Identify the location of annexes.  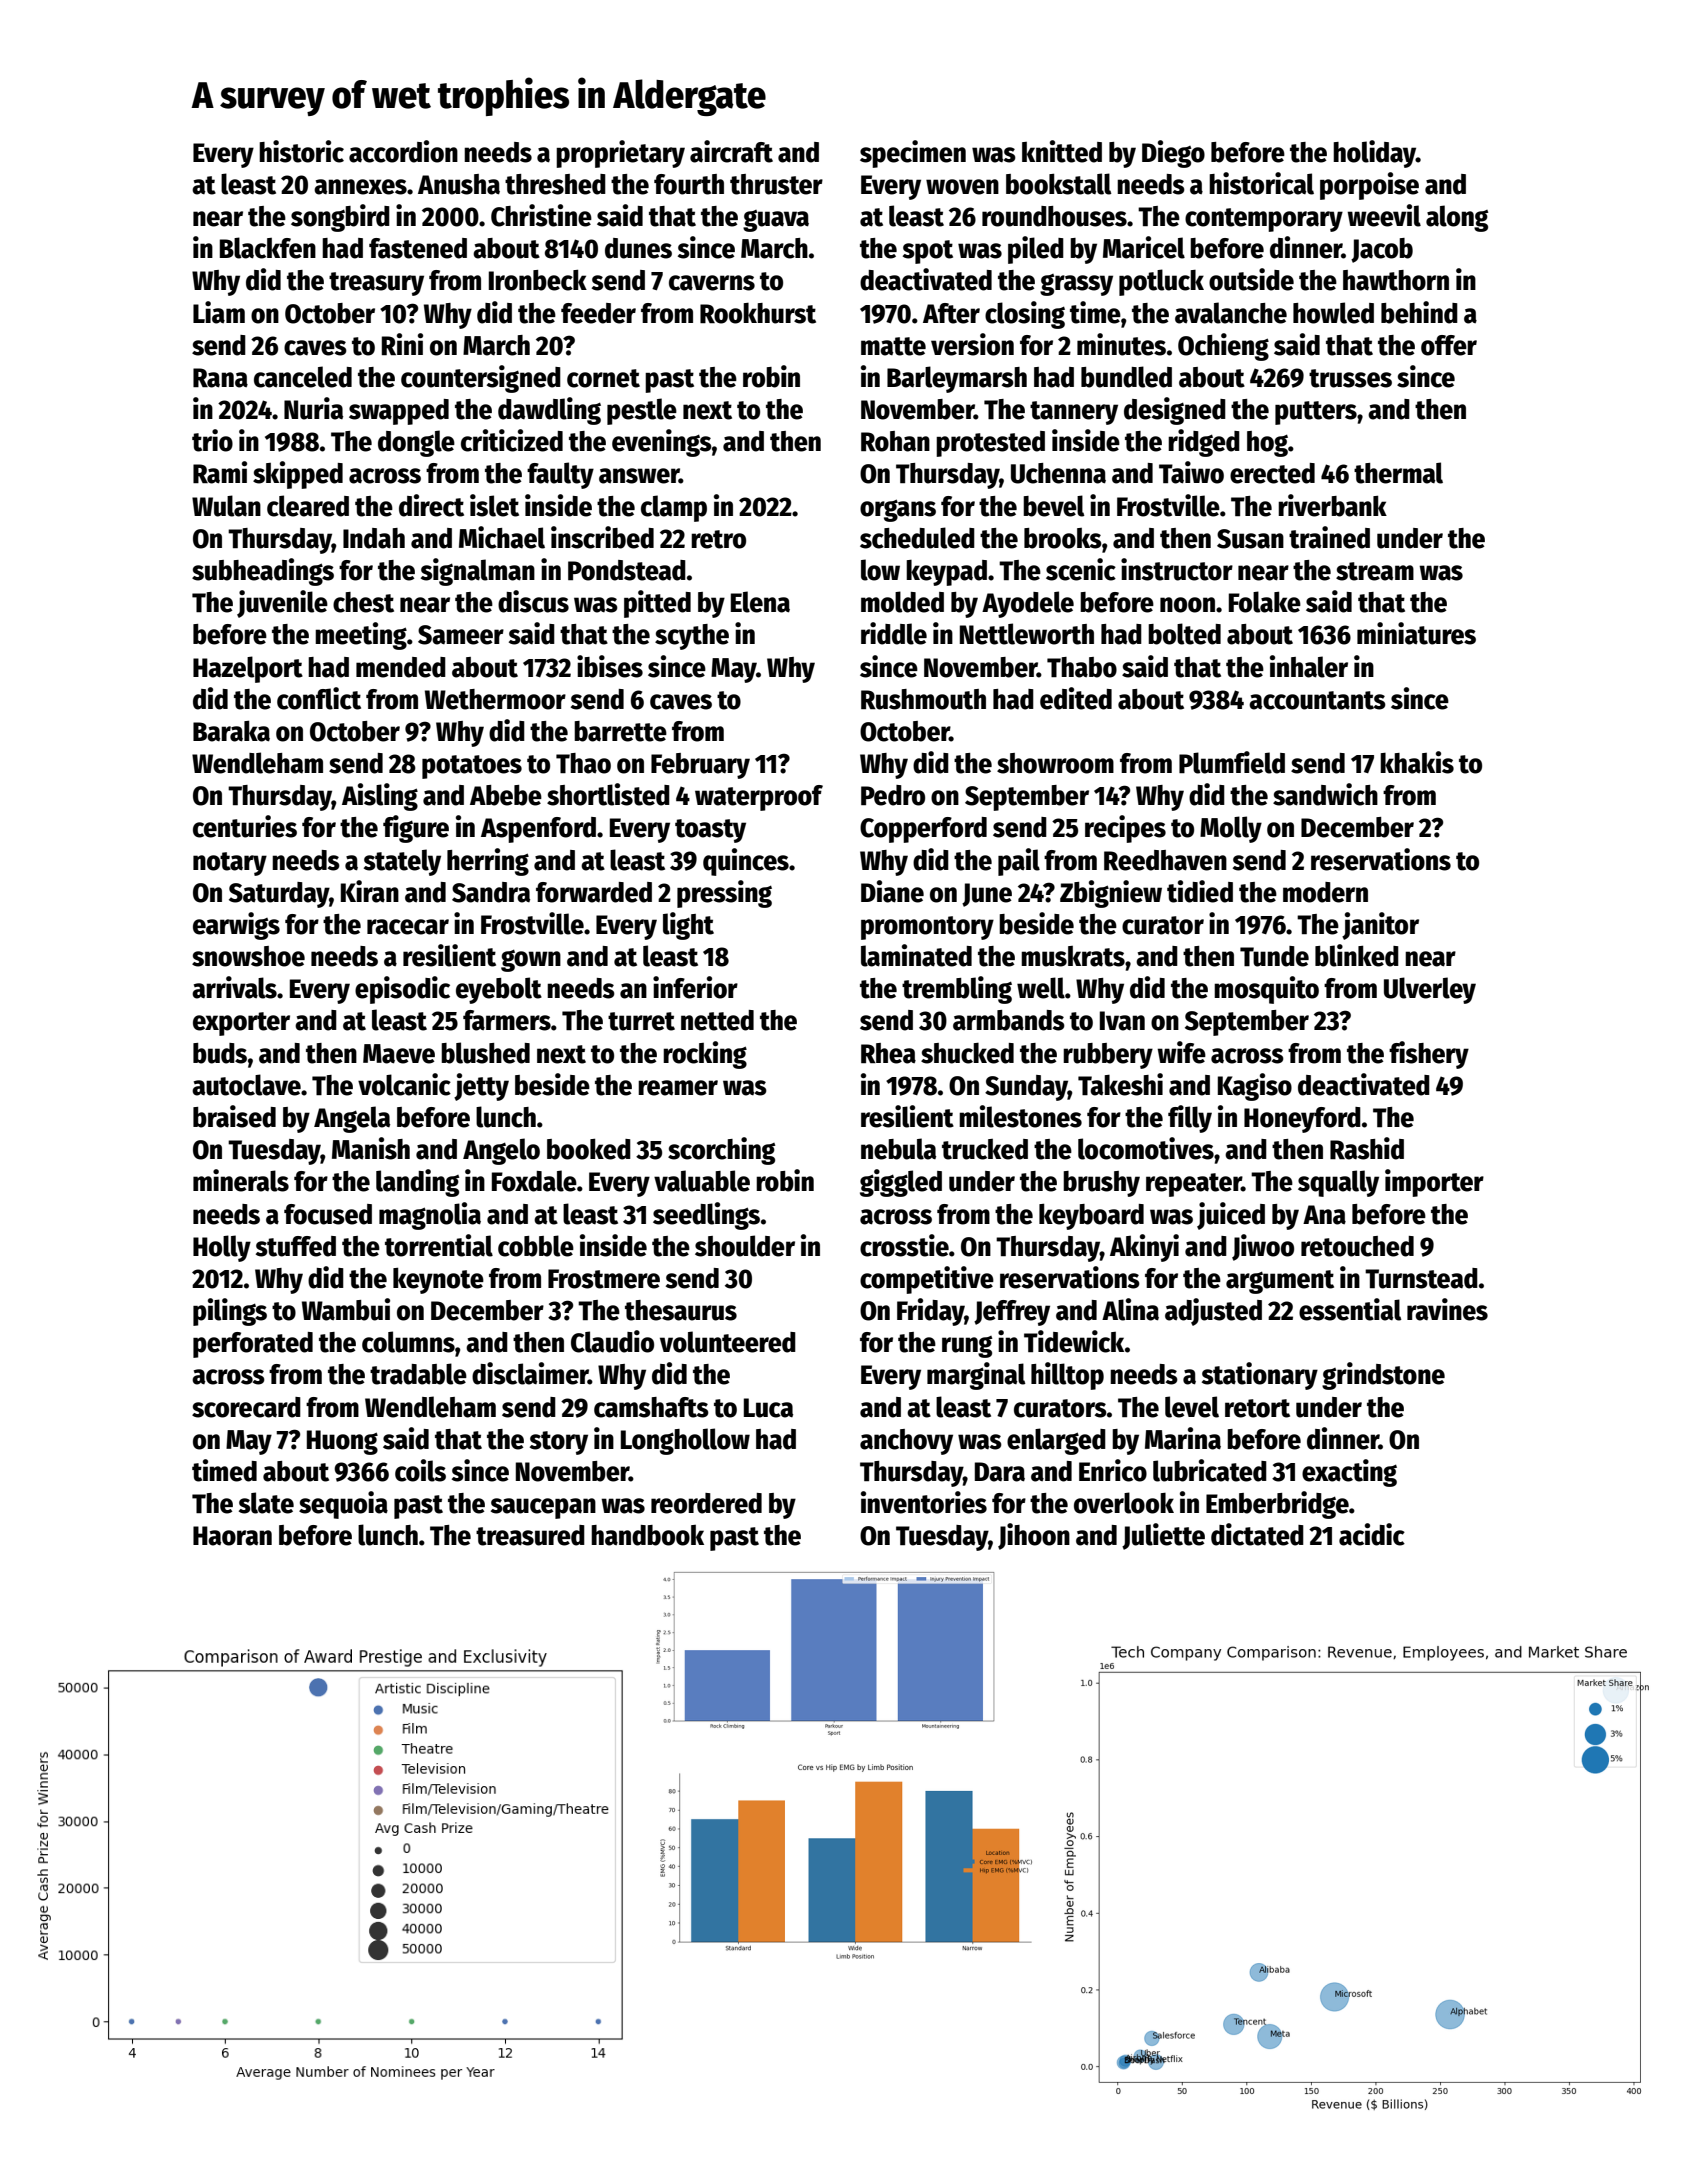
(360, 187).
